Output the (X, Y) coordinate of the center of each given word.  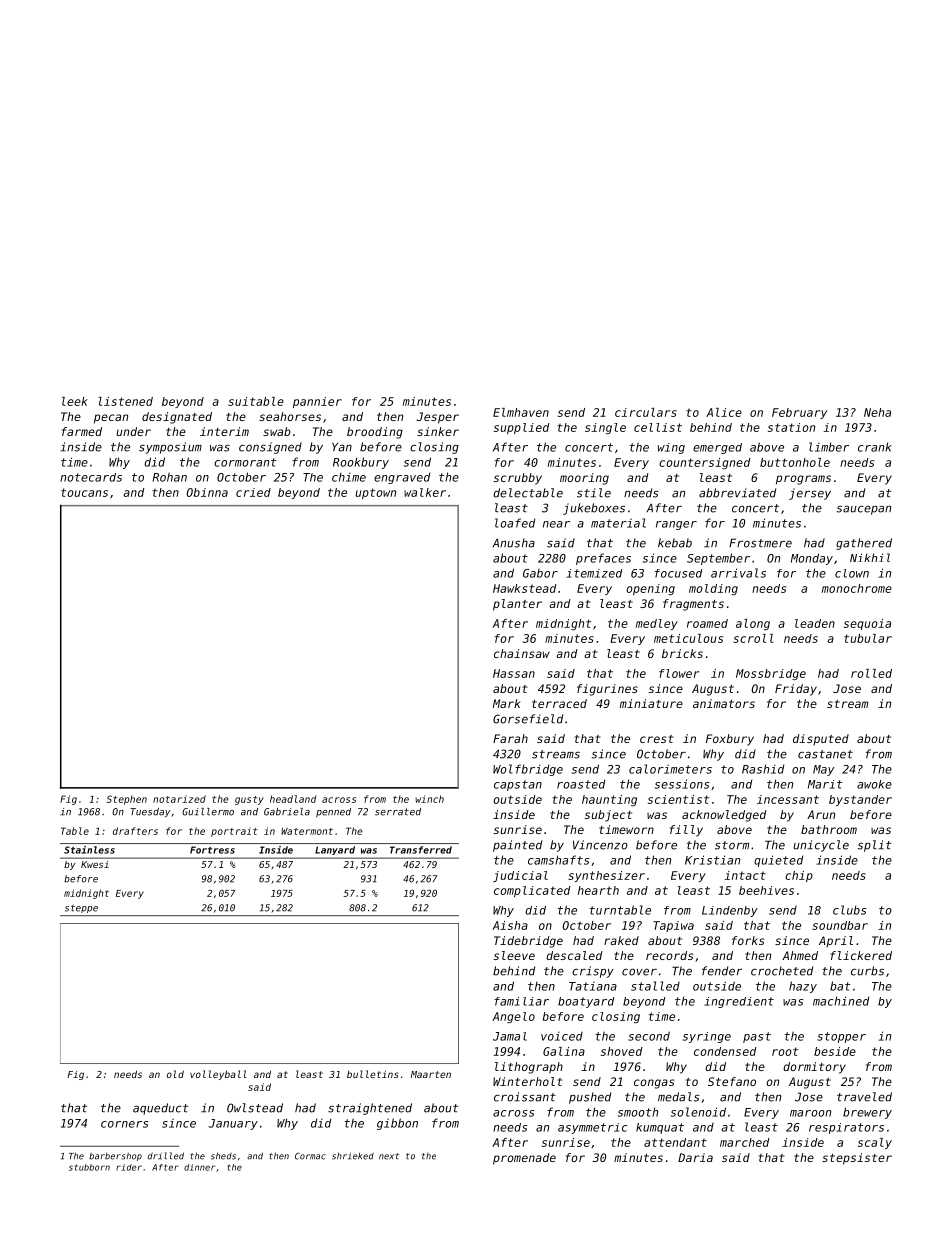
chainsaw (522, 653)
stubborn (89, 1167)
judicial (520, 876)
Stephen (127, 800)
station (791, 427)
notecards (91, 477)
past (757, 1037)
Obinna (207, 492)
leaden (815, 623)
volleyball (218, 1075)
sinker (438, 431)
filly (686, 831)
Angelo (513, 1017)
